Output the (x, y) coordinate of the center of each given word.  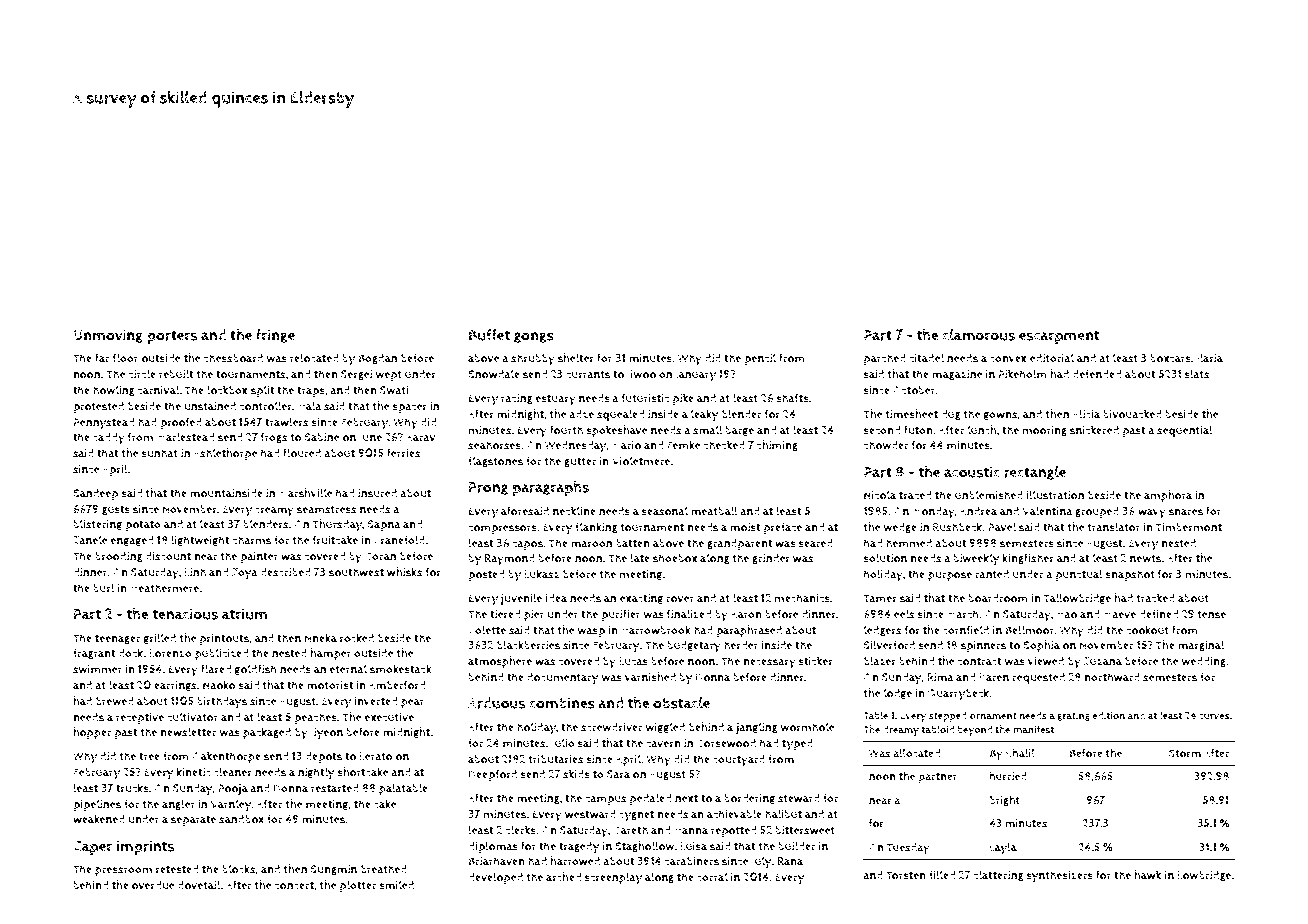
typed (797, 744)
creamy (274, 512)
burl (104, 588)
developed (495, 878)
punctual (1079, 575)
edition (1108, 715)
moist (745, 527)
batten (633, 543)
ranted (992, 574)
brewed (115, 701)
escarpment (1059, 337)
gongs (534, 337)
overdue (153, 885)
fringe (275, 336)
